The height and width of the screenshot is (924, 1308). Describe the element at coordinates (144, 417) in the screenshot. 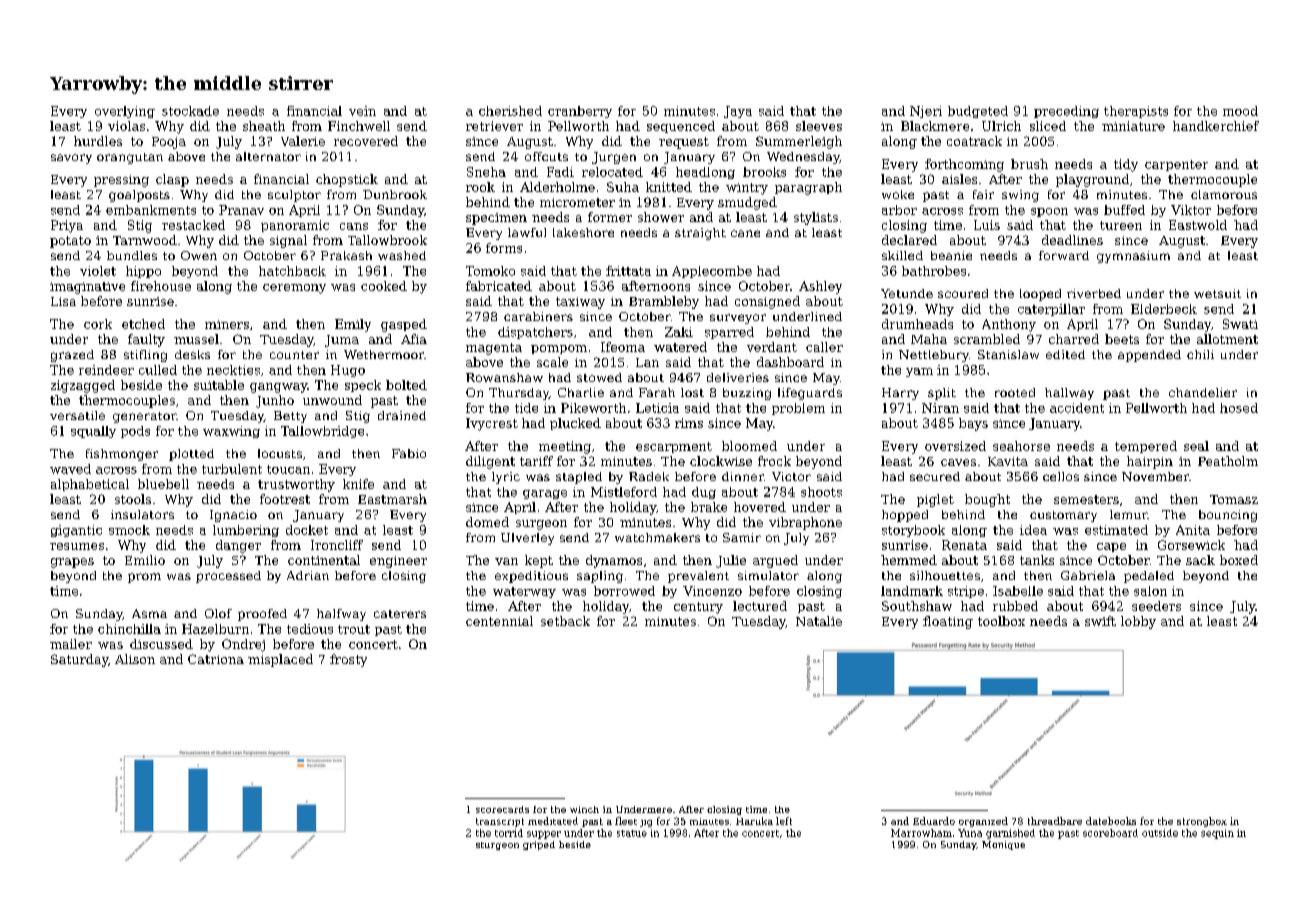

I see `generator` at that location.
